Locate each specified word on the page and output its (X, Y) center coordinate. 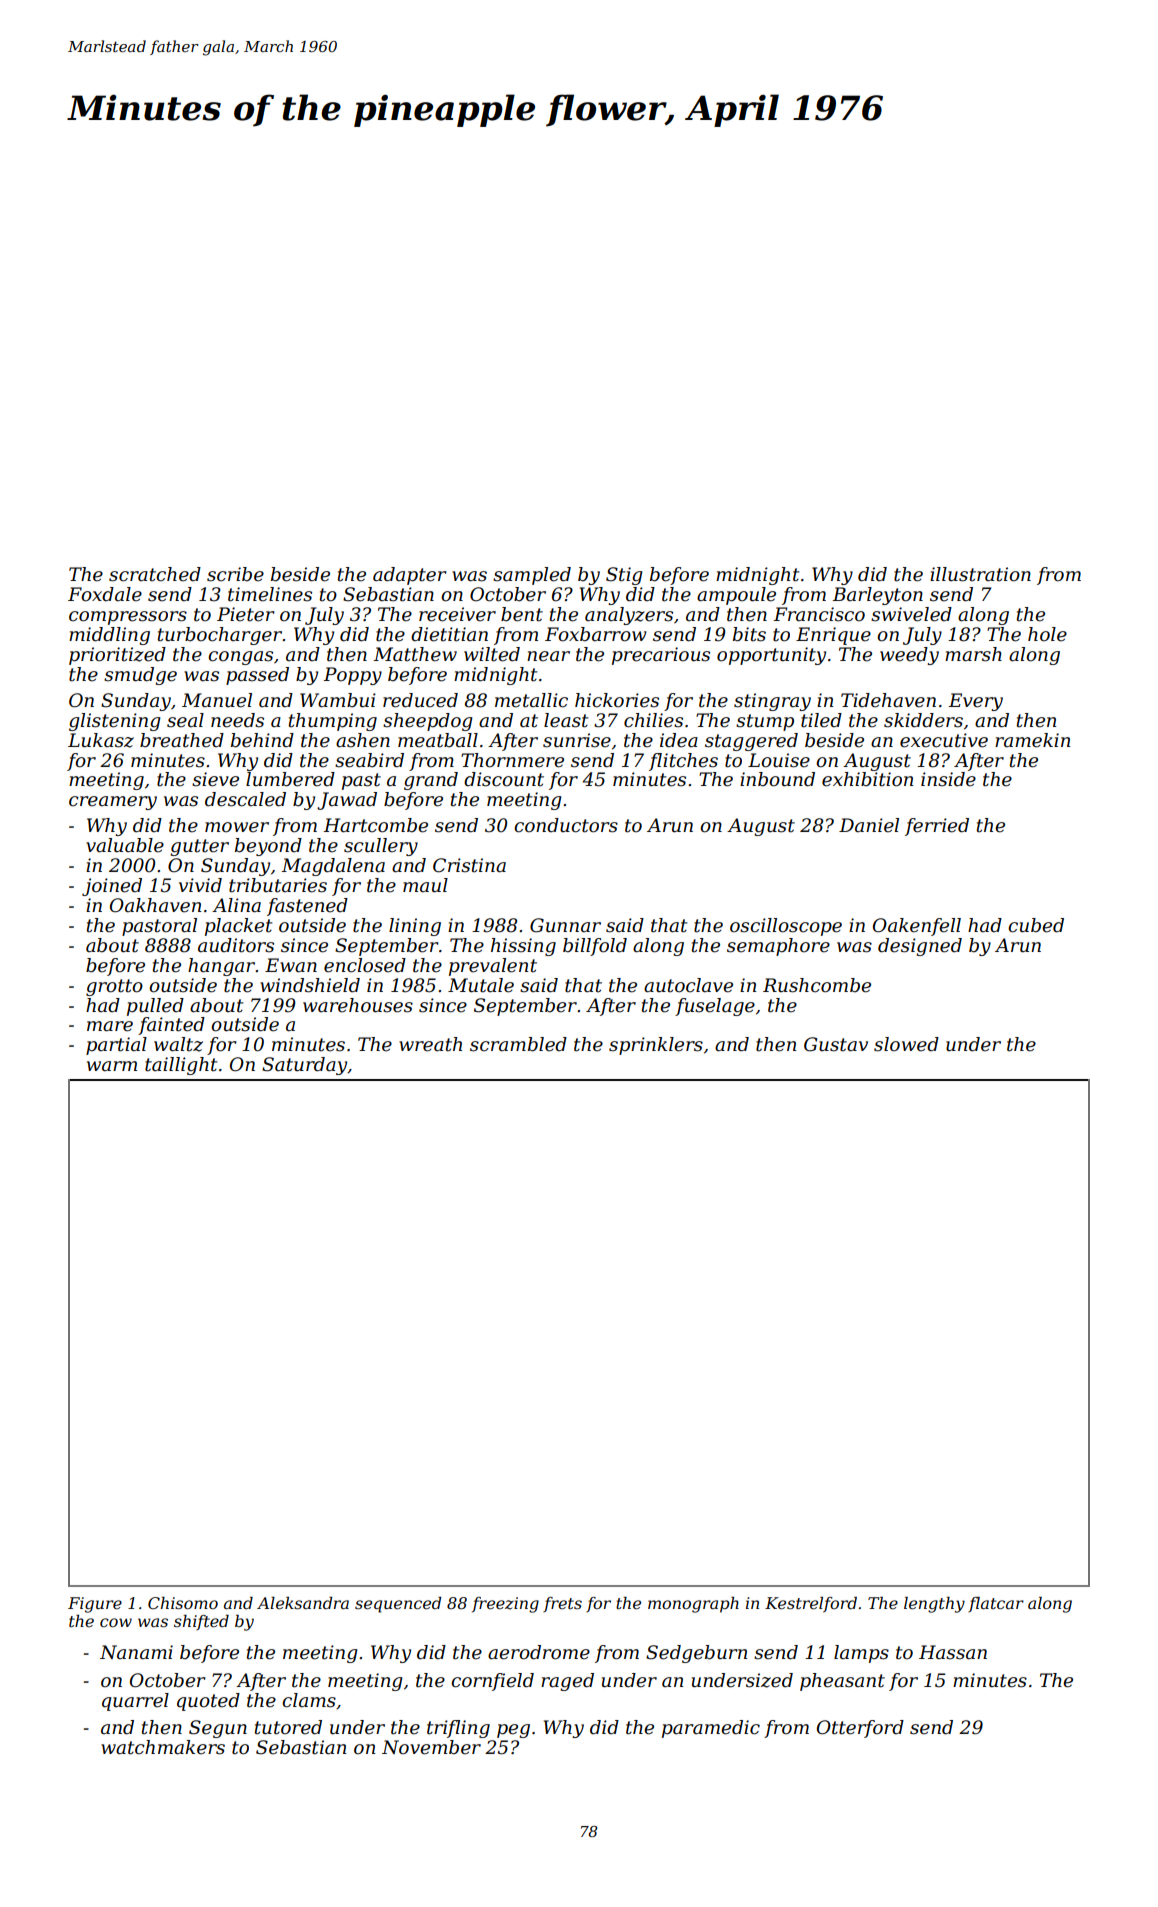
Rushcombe (817, 985)
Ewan (291, 965)
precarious (661, 656)
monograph (693, 1605)
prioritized (117, 656)
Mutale (481, 985)
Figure (95, 1605)
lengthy (934, 1605)
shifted (201, 1622)
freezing (505, 1605)
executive (944, 740)
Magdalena (333, 867)
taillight (181, 1066)
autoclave (688, 985)
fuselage (715, 1007)
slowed (906, 1044)
